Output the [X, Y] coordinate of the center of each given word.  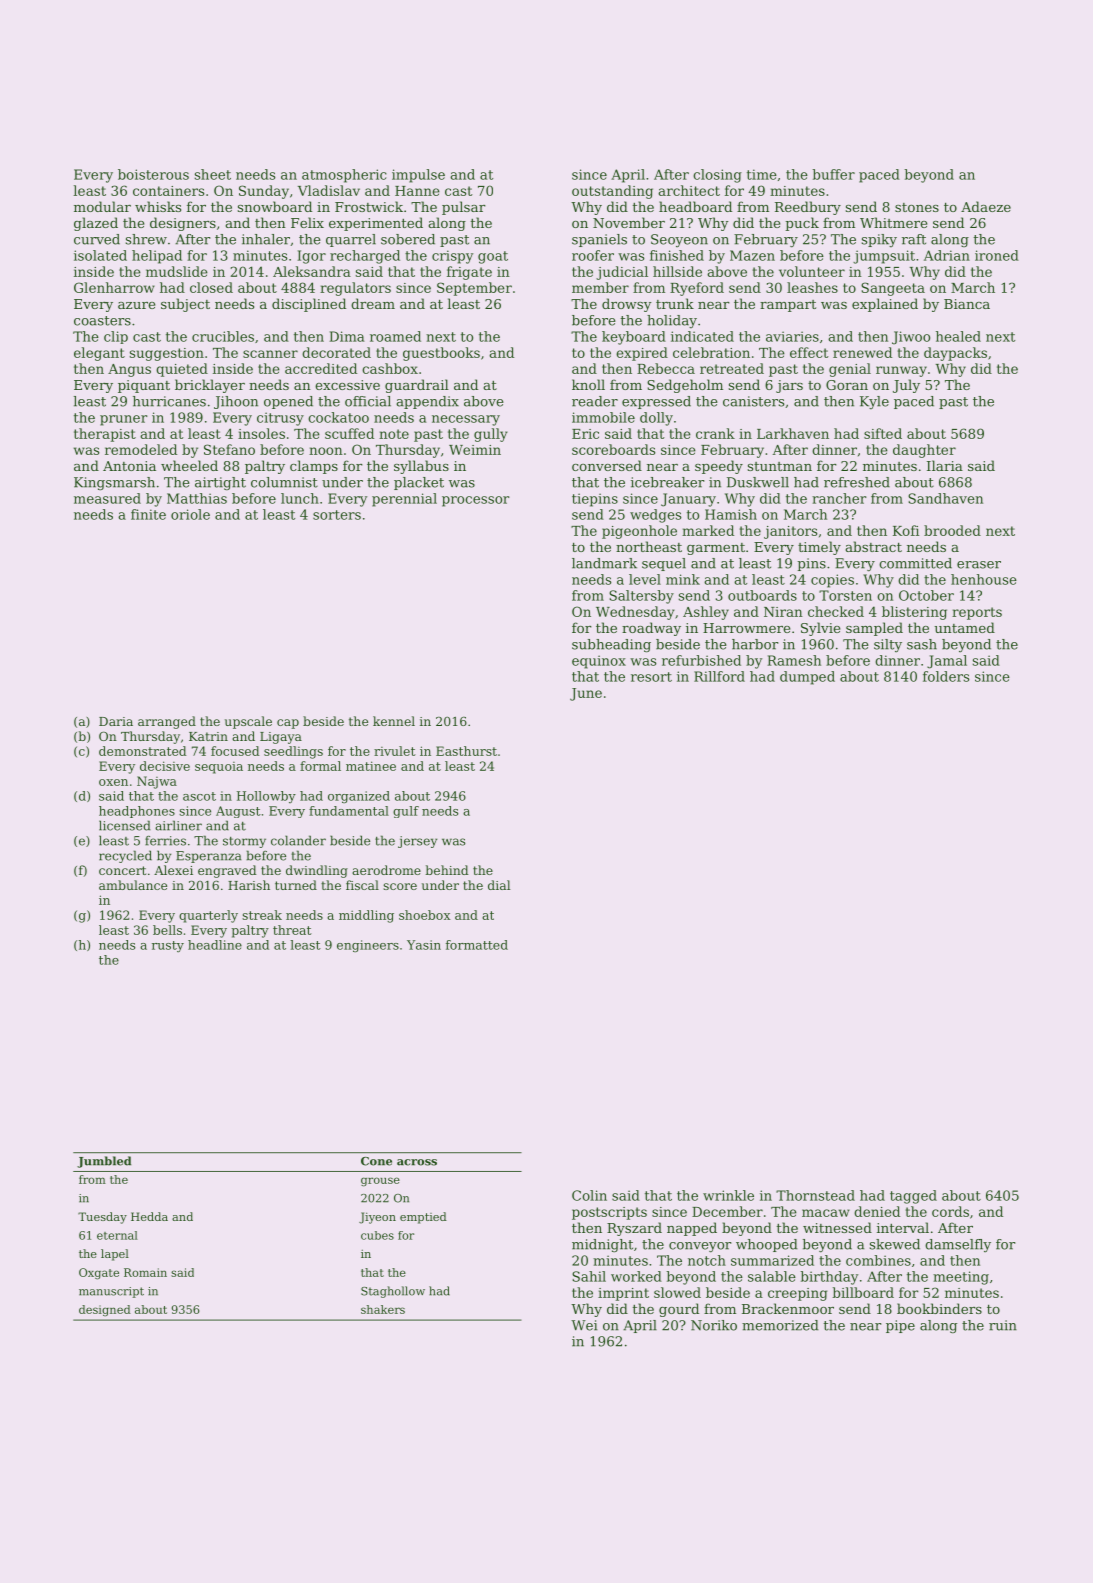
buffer [833, 174]
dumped [807, 678]
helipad [157, 257]
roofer [593, 255]
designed [105, 1311]
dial [499, 885]
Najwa [157, 782]
